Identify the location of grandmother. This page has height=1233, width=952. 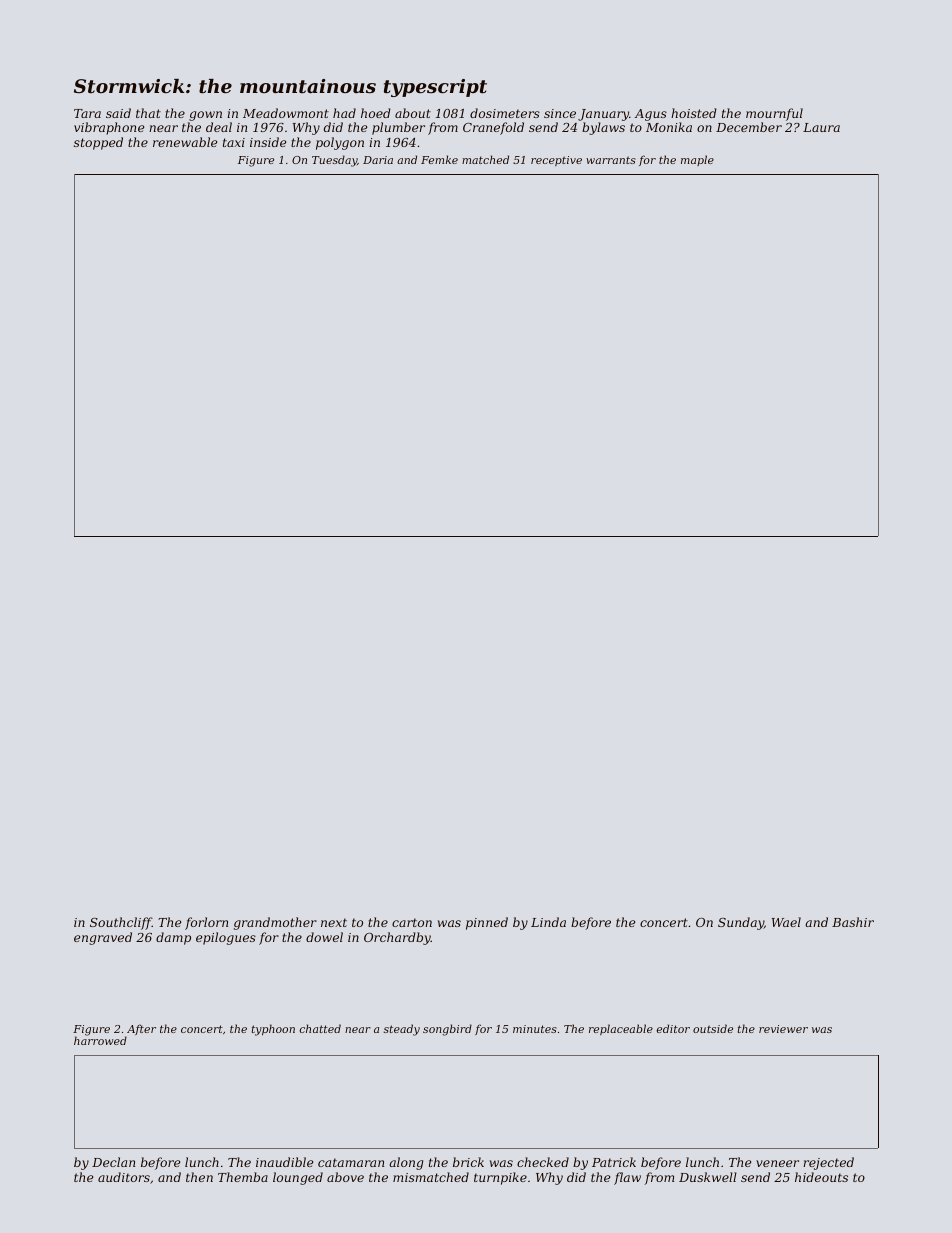
(275, 923).
